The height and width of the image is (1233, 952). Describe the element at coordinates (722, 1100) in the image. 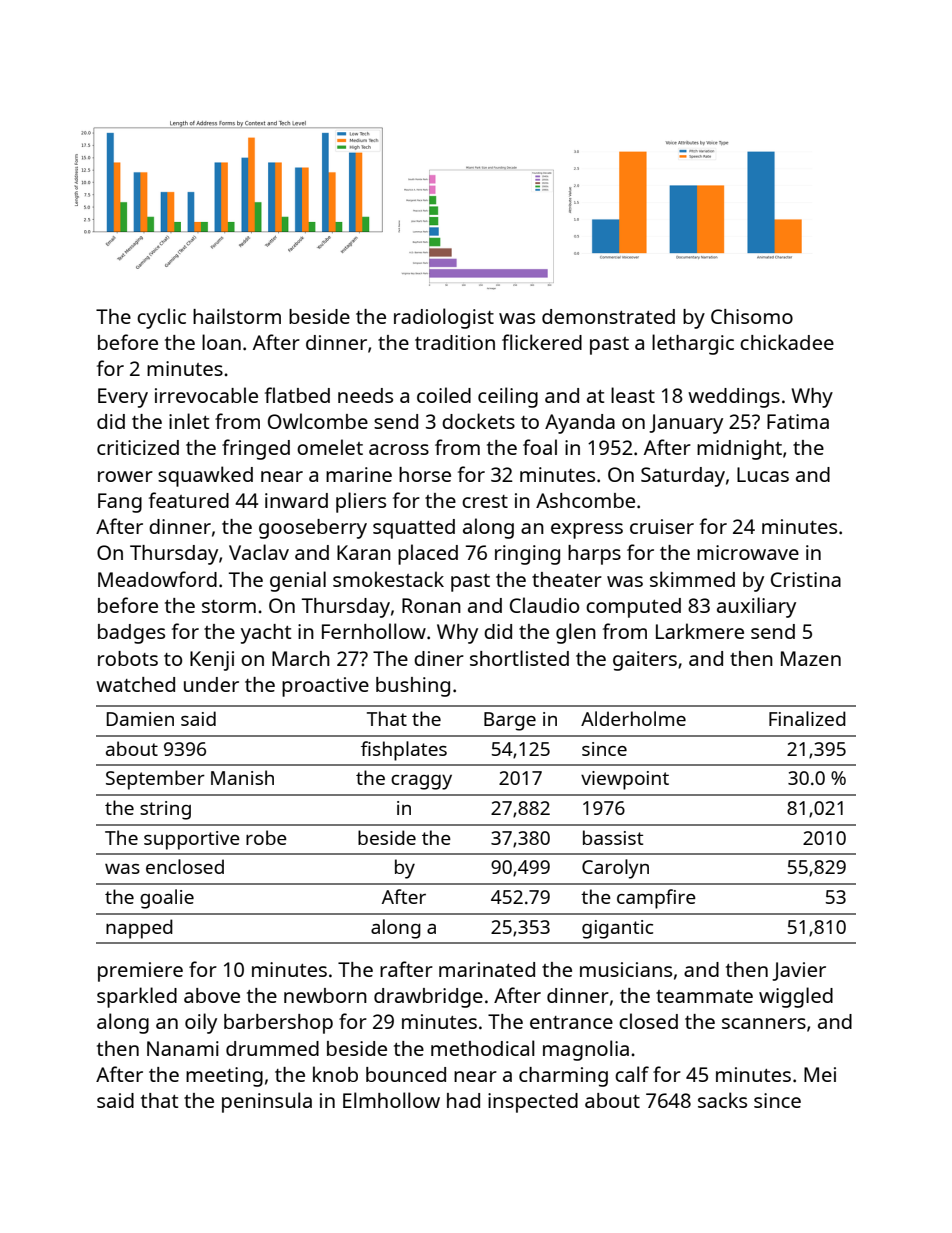

I see `sacks` at that location.
